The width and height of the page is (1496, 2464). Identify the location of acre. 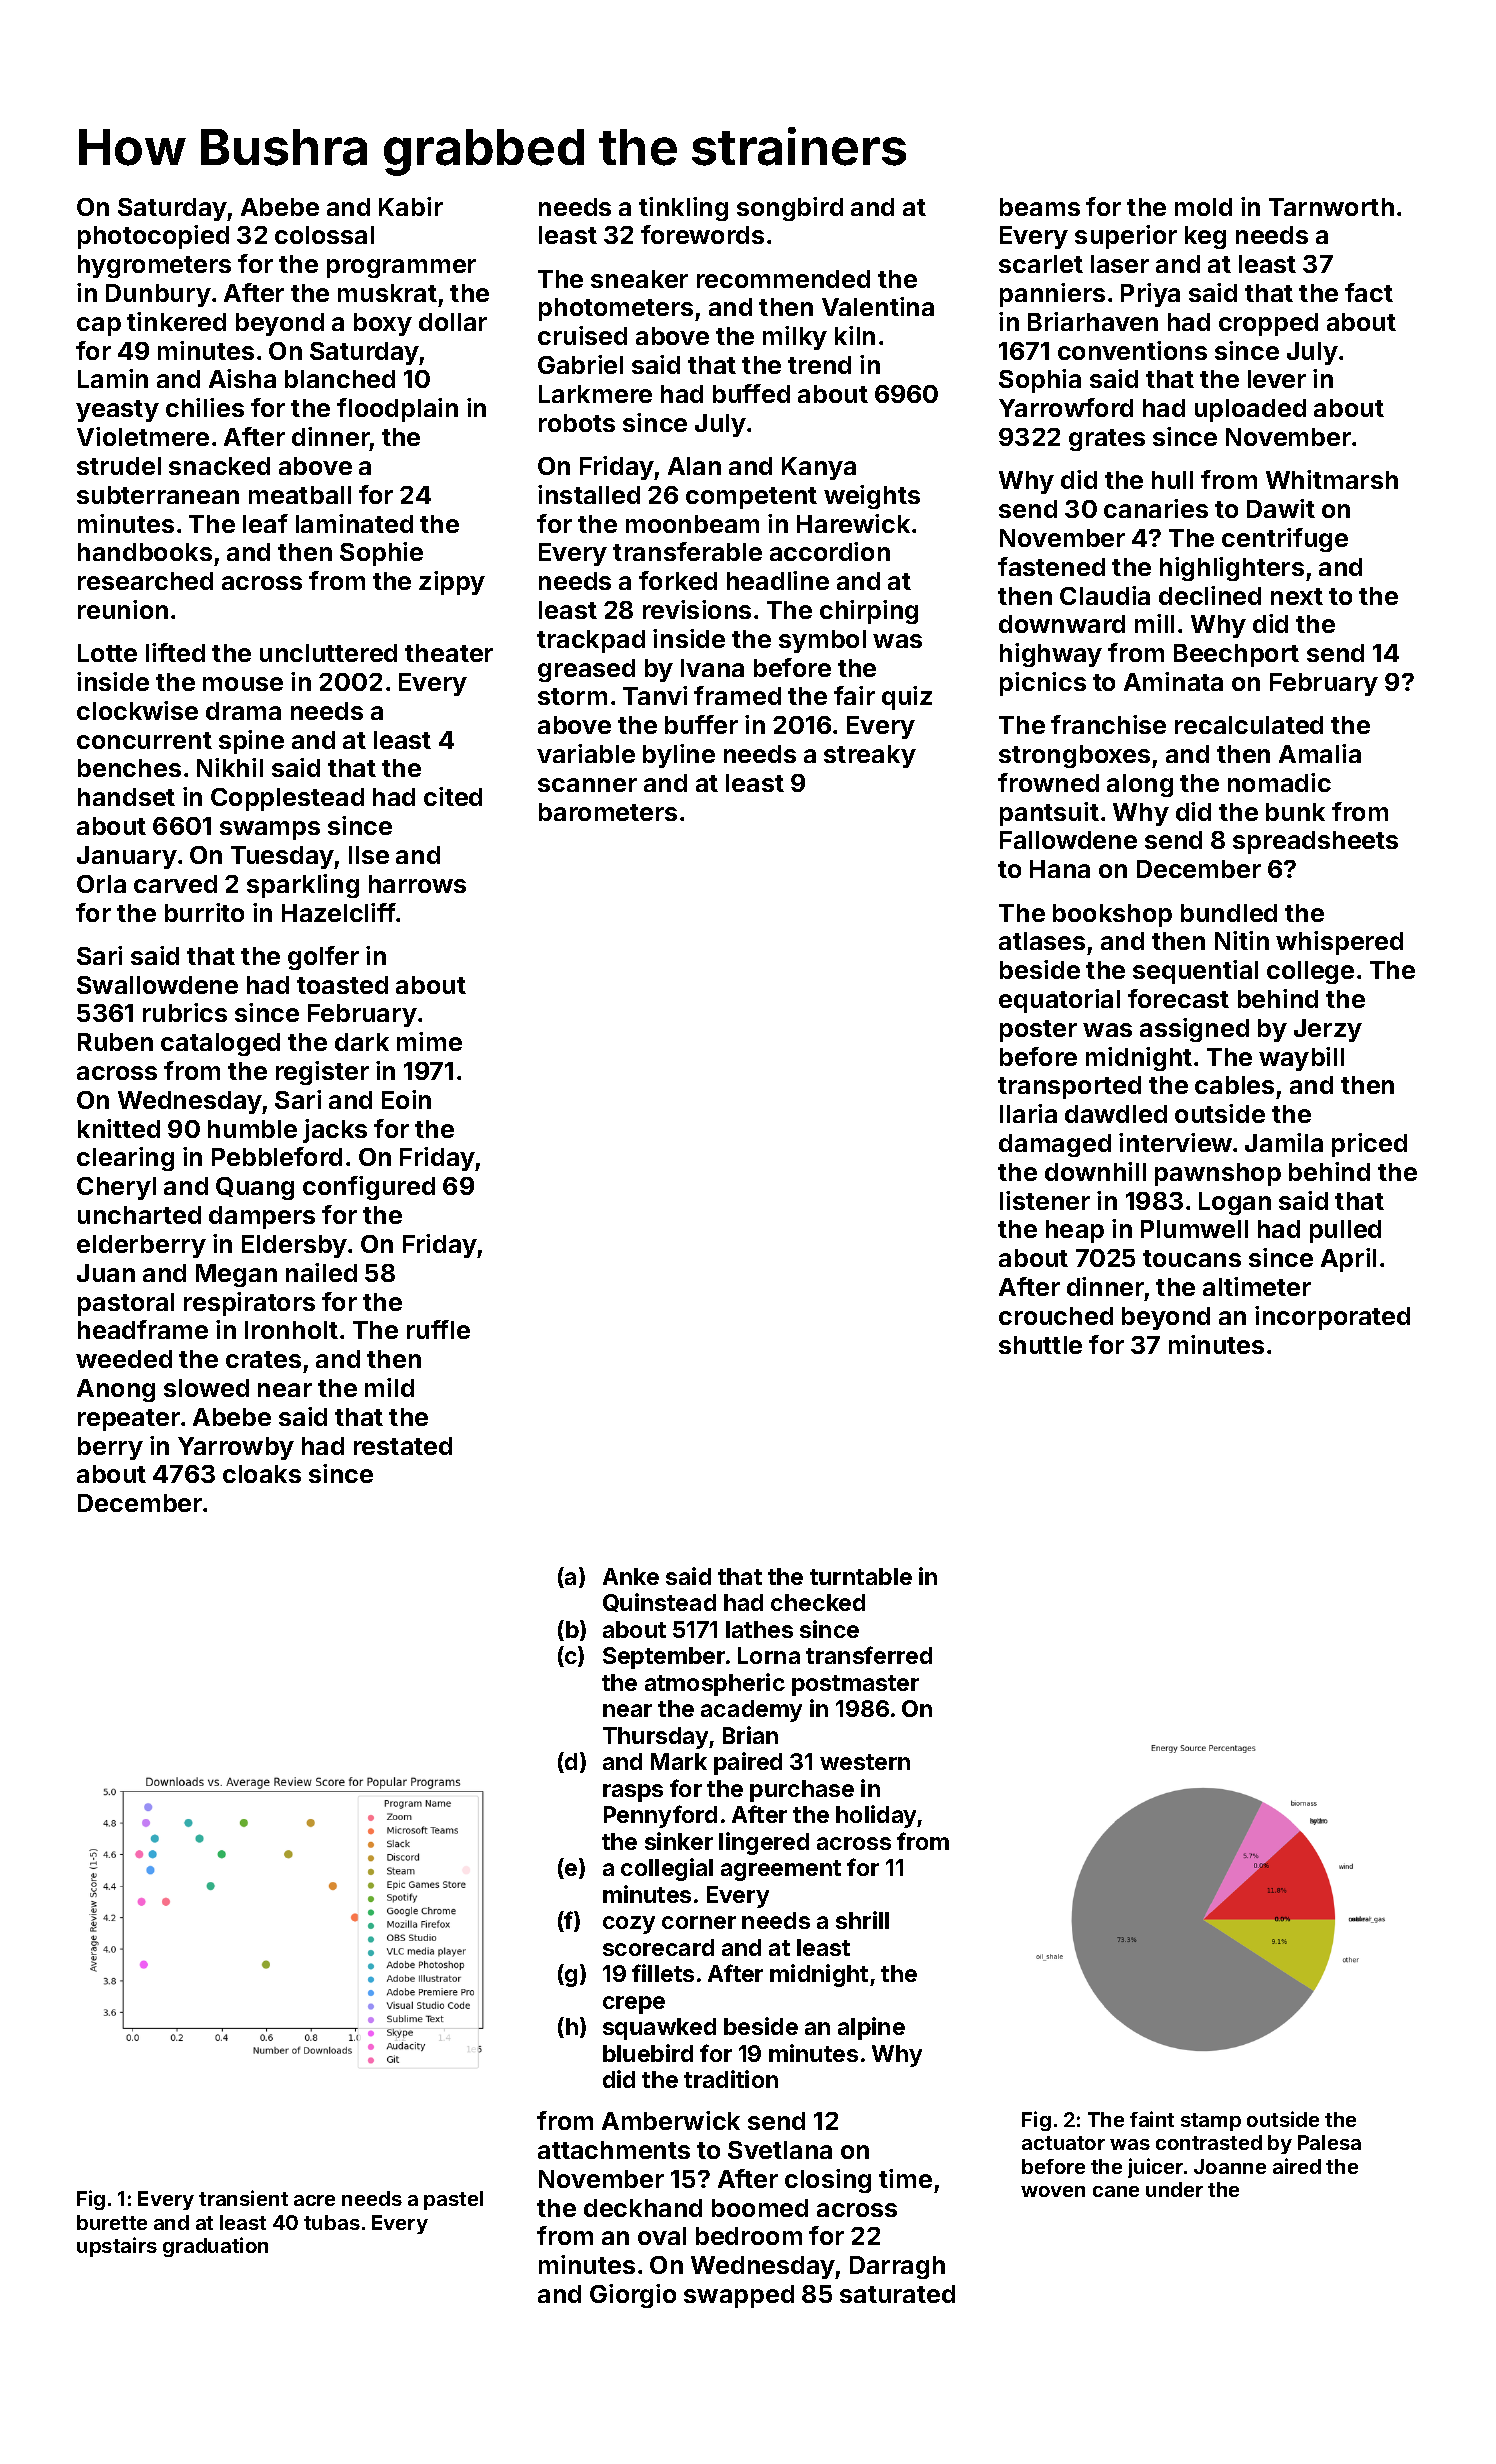
(314, 2200).
